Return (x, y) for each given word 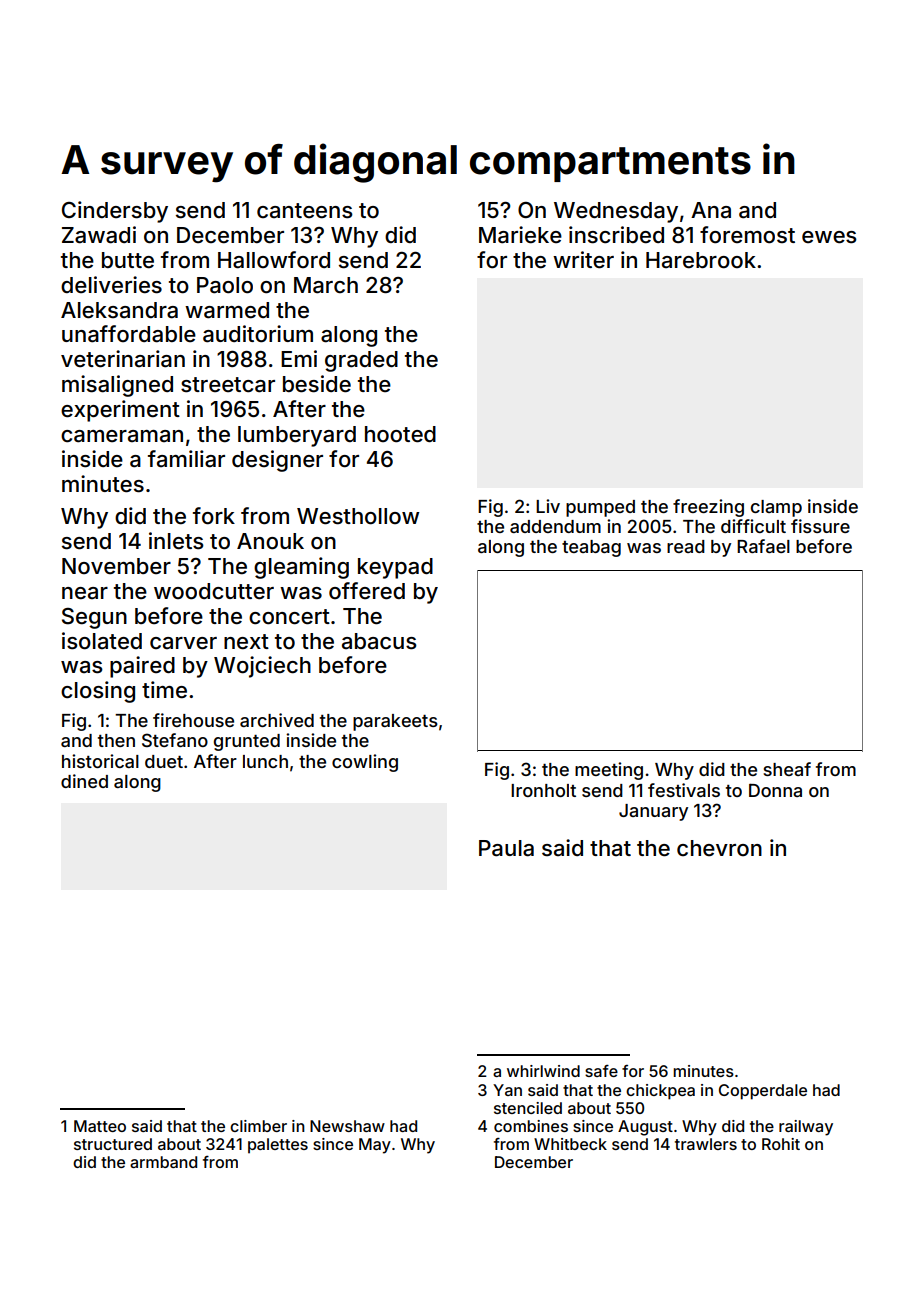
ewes (829, 237)
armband (163, 1162)
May (375, 1146)
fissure (820, 526)
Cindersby (115, 212)
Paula (506, 848)
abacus (379, 641)
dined (84, 781)
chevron (719, 848)
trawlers (706, 1144)
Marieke (520, 235)
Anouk (270, 541)
